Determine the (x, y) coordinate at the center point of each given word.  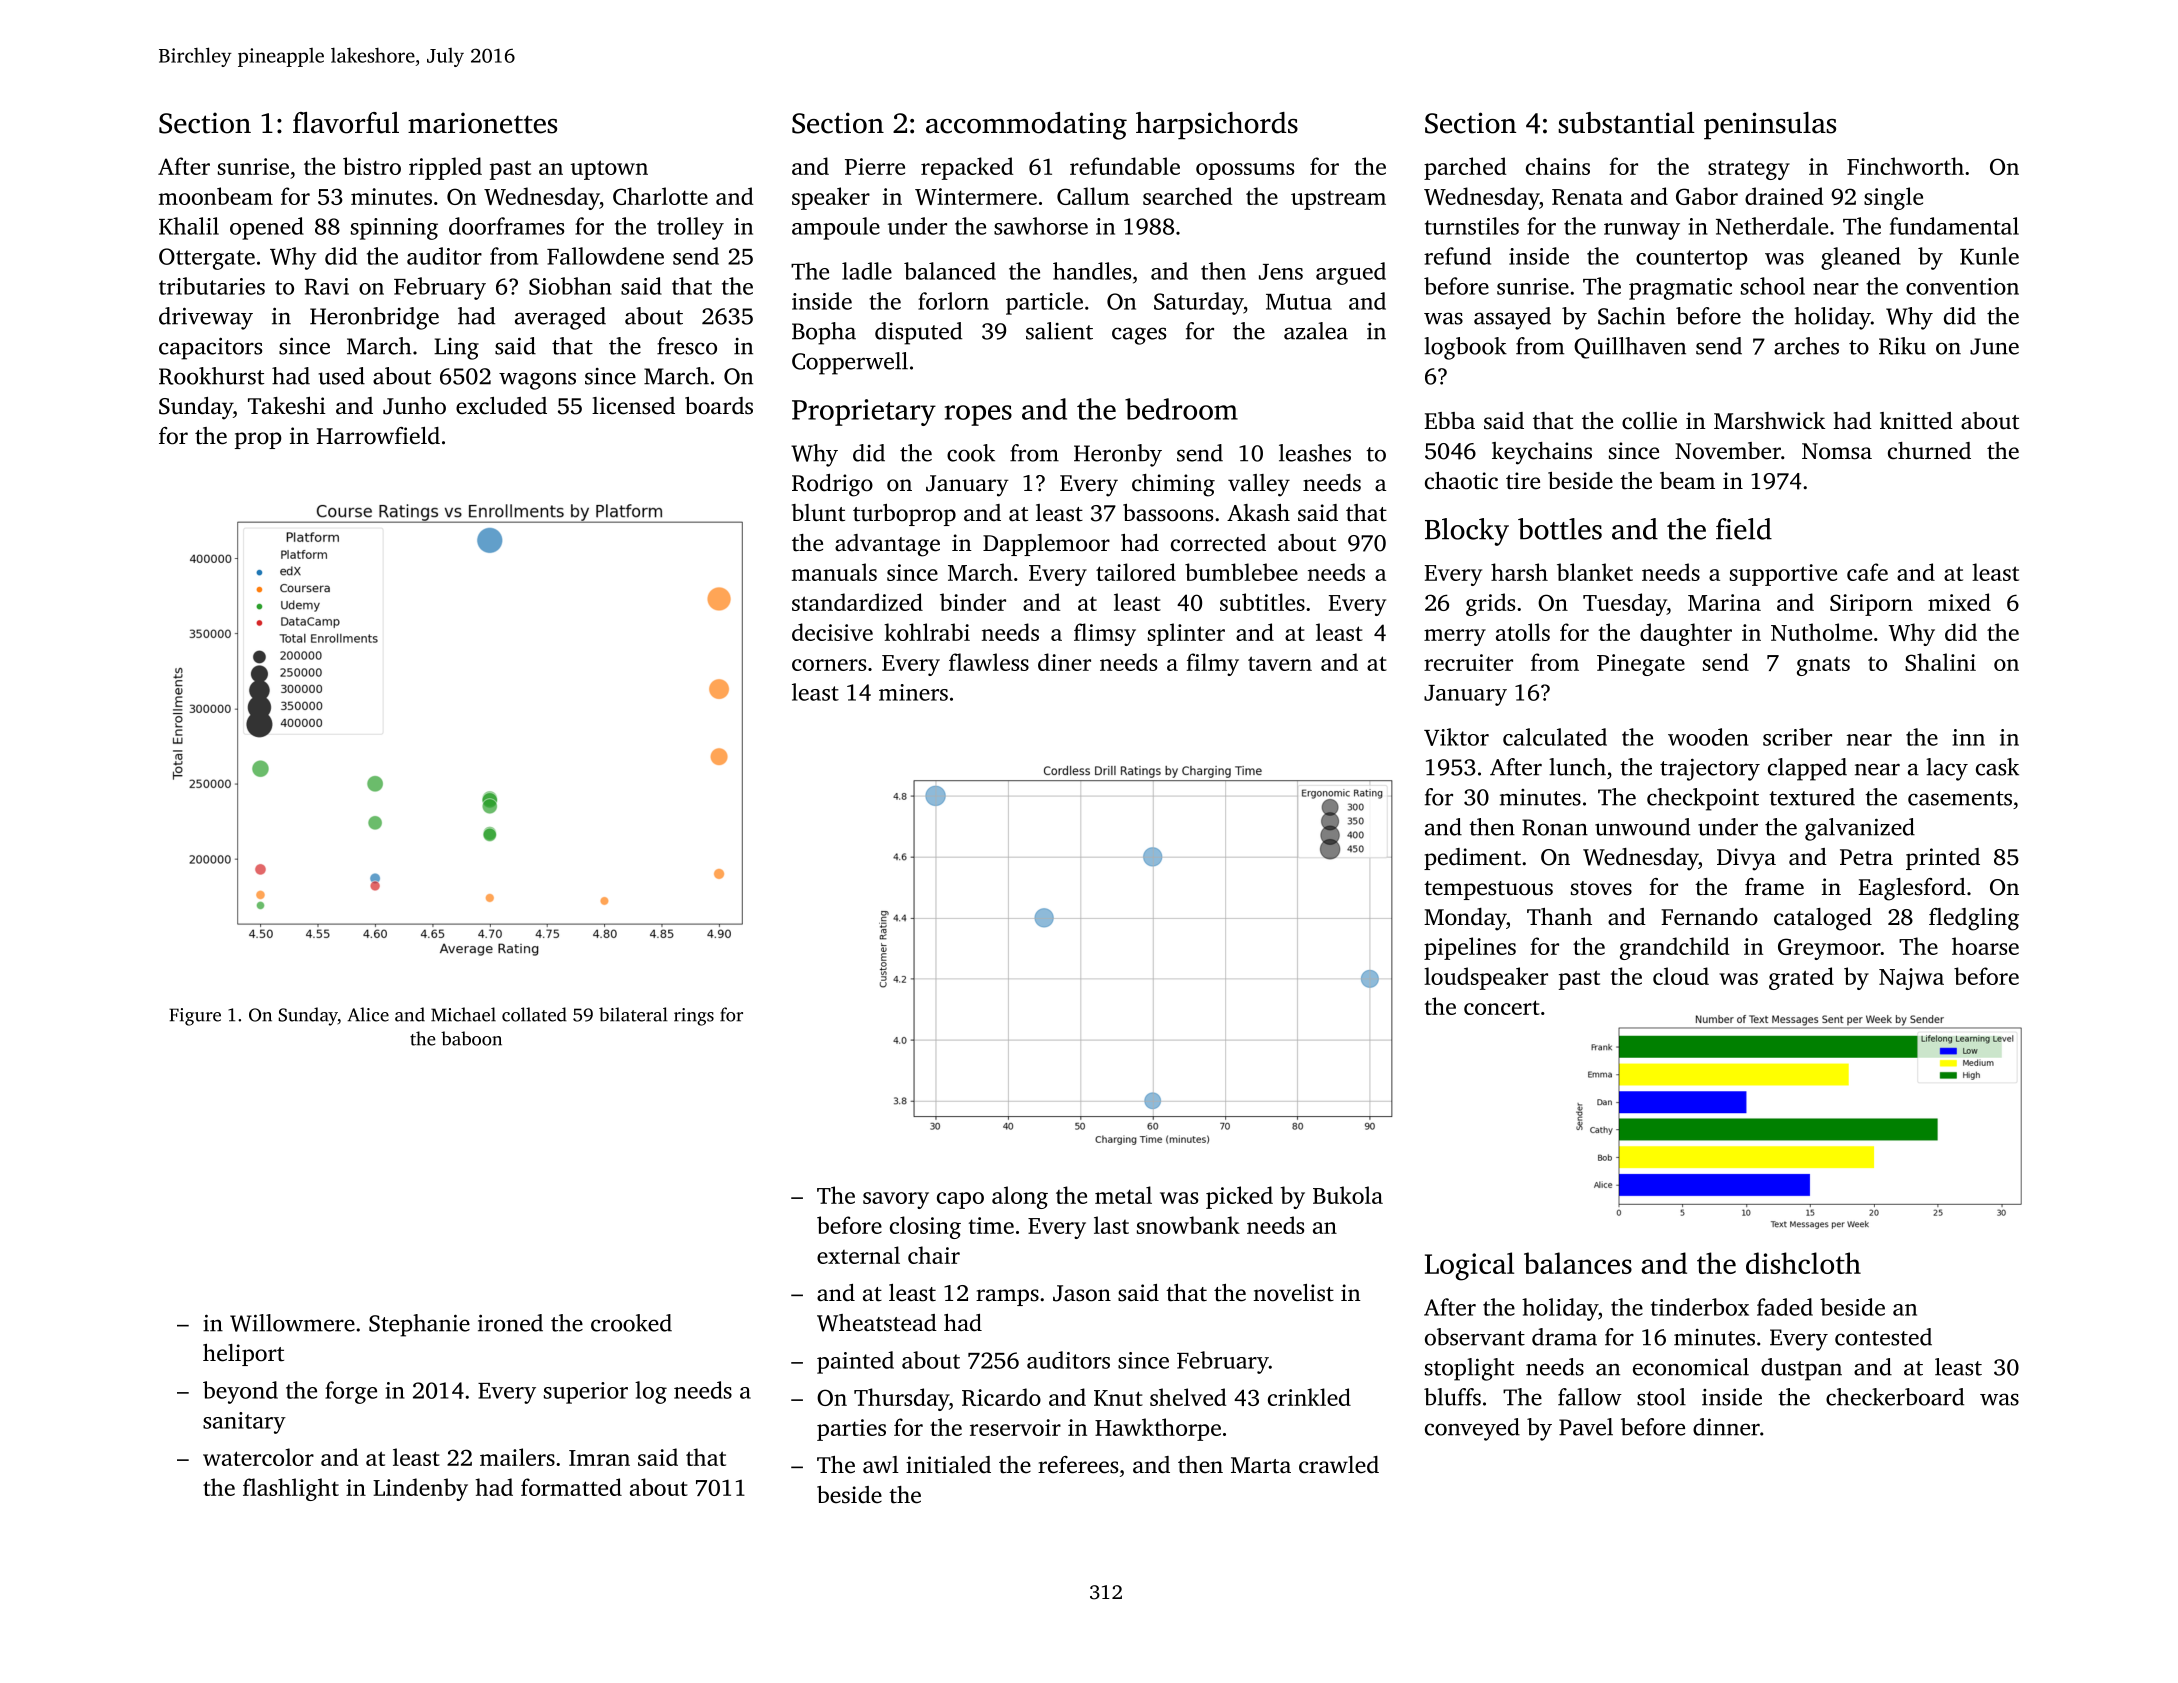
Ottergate (207, 259)
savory (896, 1200)
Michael (463, 1014)
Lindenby (420, 1489)
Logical (1469, 1266)
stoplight (1469, 1369)
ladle (867, 271)
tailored (1136, 572)
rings (694, 1017)
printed (1943, 859)
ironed (510, 1323)
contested (1883, 1337)
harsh (1519, 572)
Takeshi (287, 406)
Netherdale (1772, 226)
